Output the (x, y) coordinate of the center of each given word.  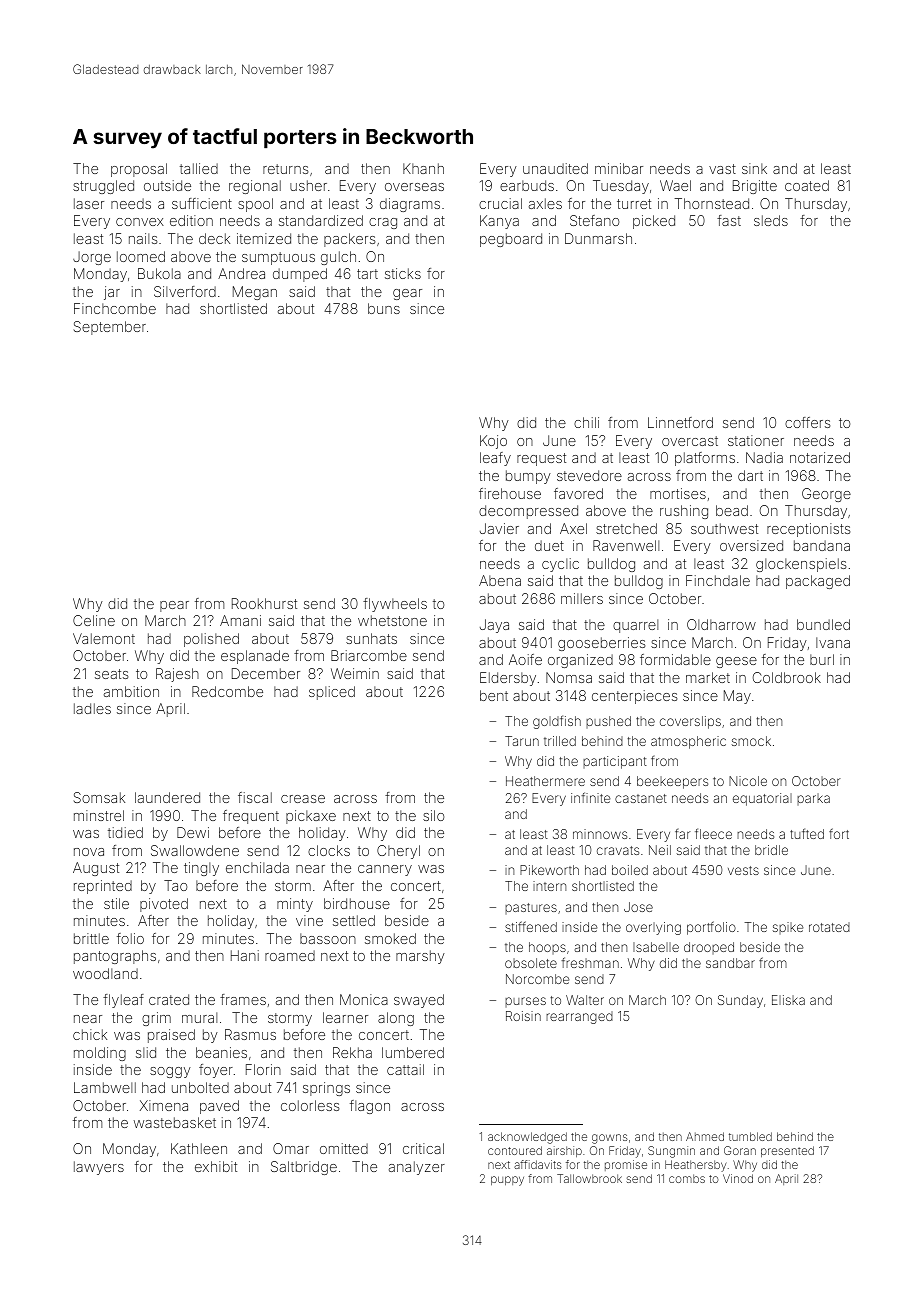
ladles (92, 708)
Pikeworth (549, 870)
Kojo (493, 442)
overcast (690, 441)
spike (788, 928)
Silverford (185, 291)
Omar (291, 1148)
